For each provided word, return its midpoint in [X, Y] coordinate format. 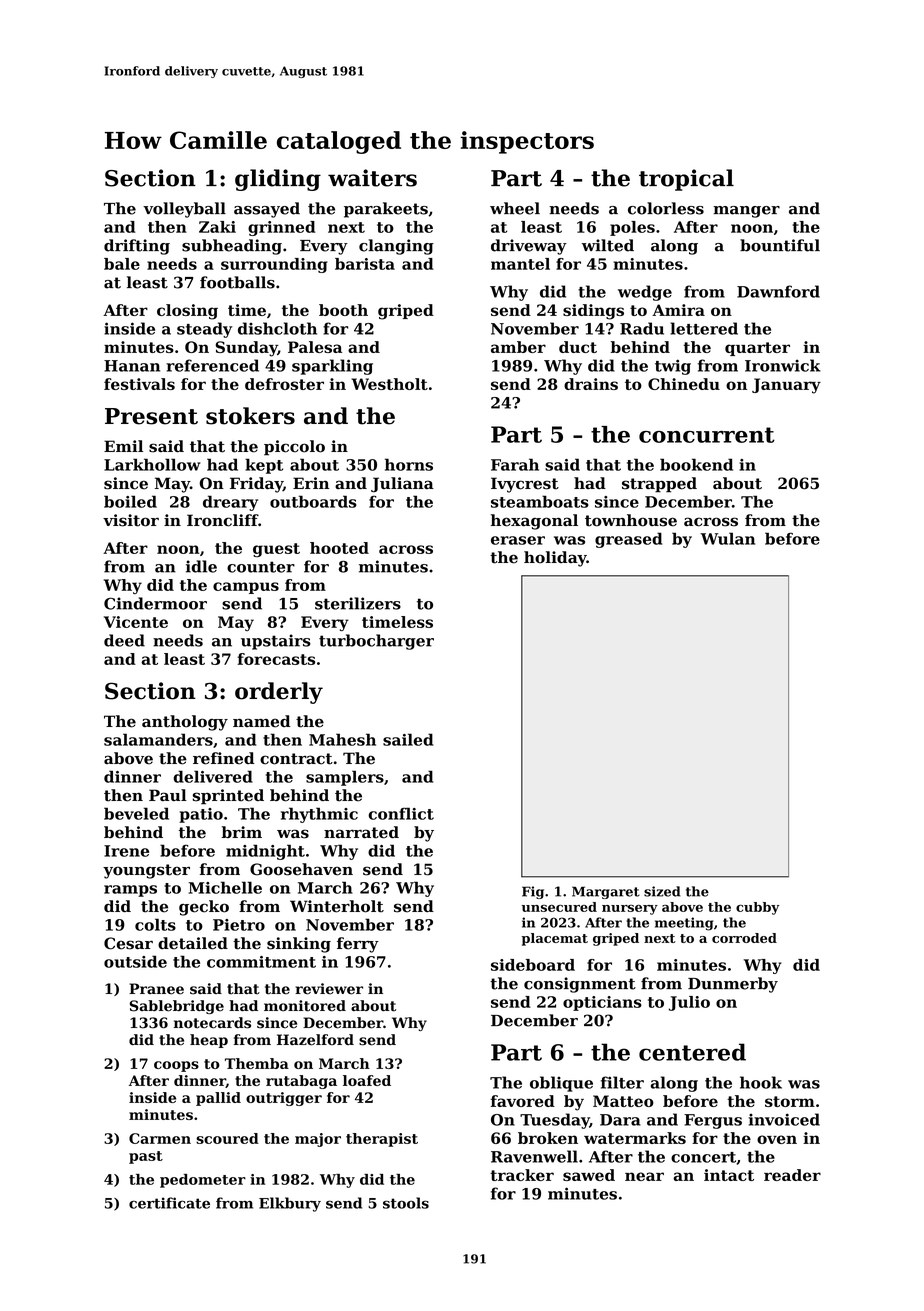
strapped [659, 485]
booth [343, 310]
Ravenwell [534, 1156]
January [786, 386]
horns [409, 464]
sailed [408, 739]
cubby [757, 908]
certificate [169, 1203]
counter [261, 567]
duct [578, 347]
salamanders [158, 739]
